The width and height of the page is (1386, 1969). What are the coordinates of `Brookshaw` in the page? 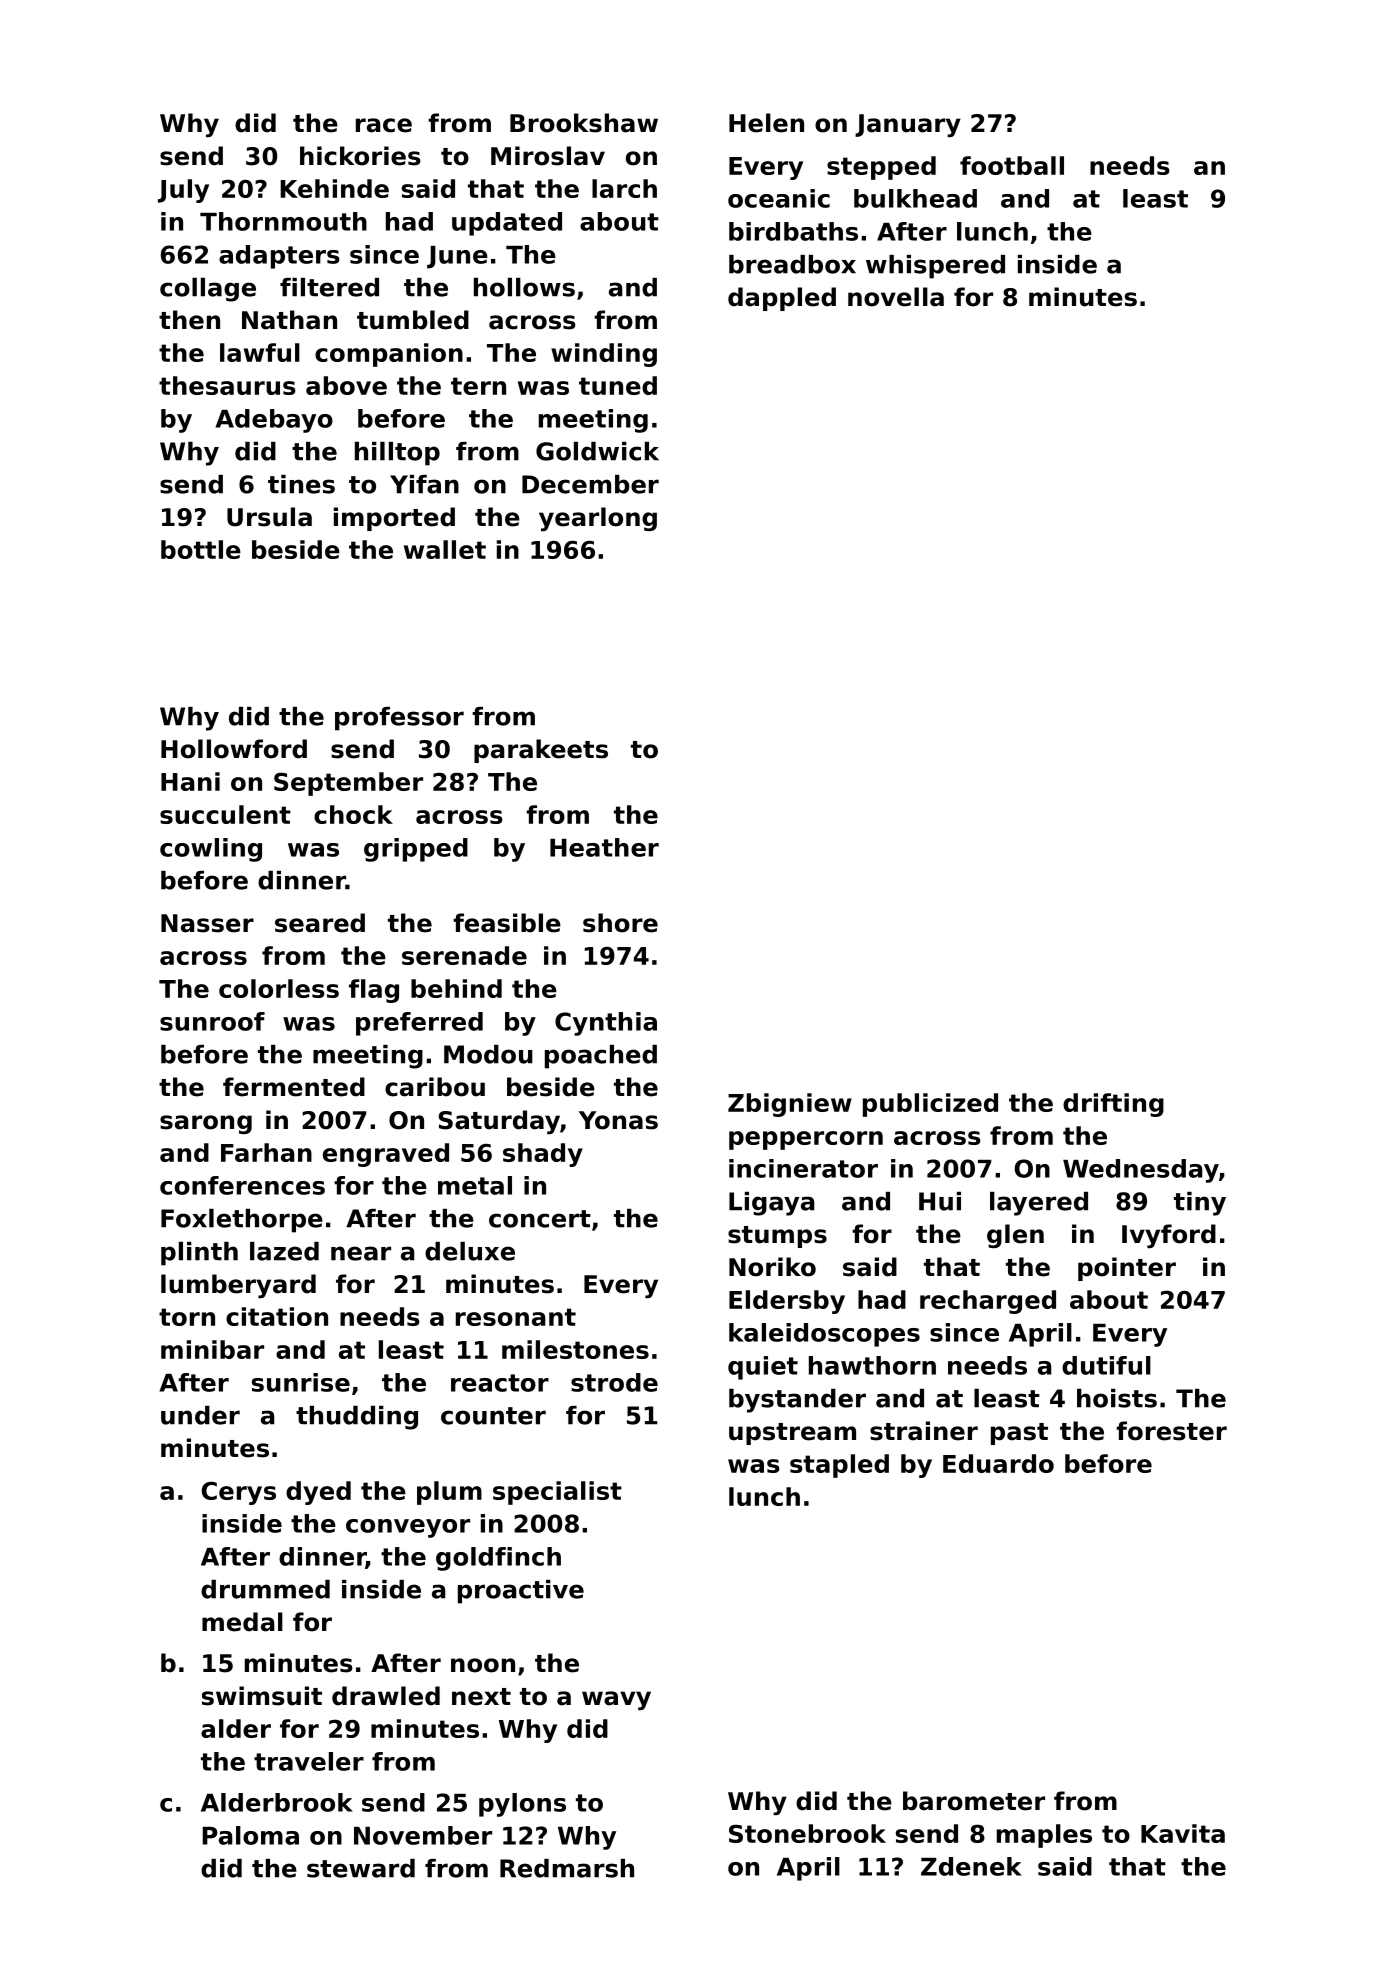 It's located at (584, 123).
